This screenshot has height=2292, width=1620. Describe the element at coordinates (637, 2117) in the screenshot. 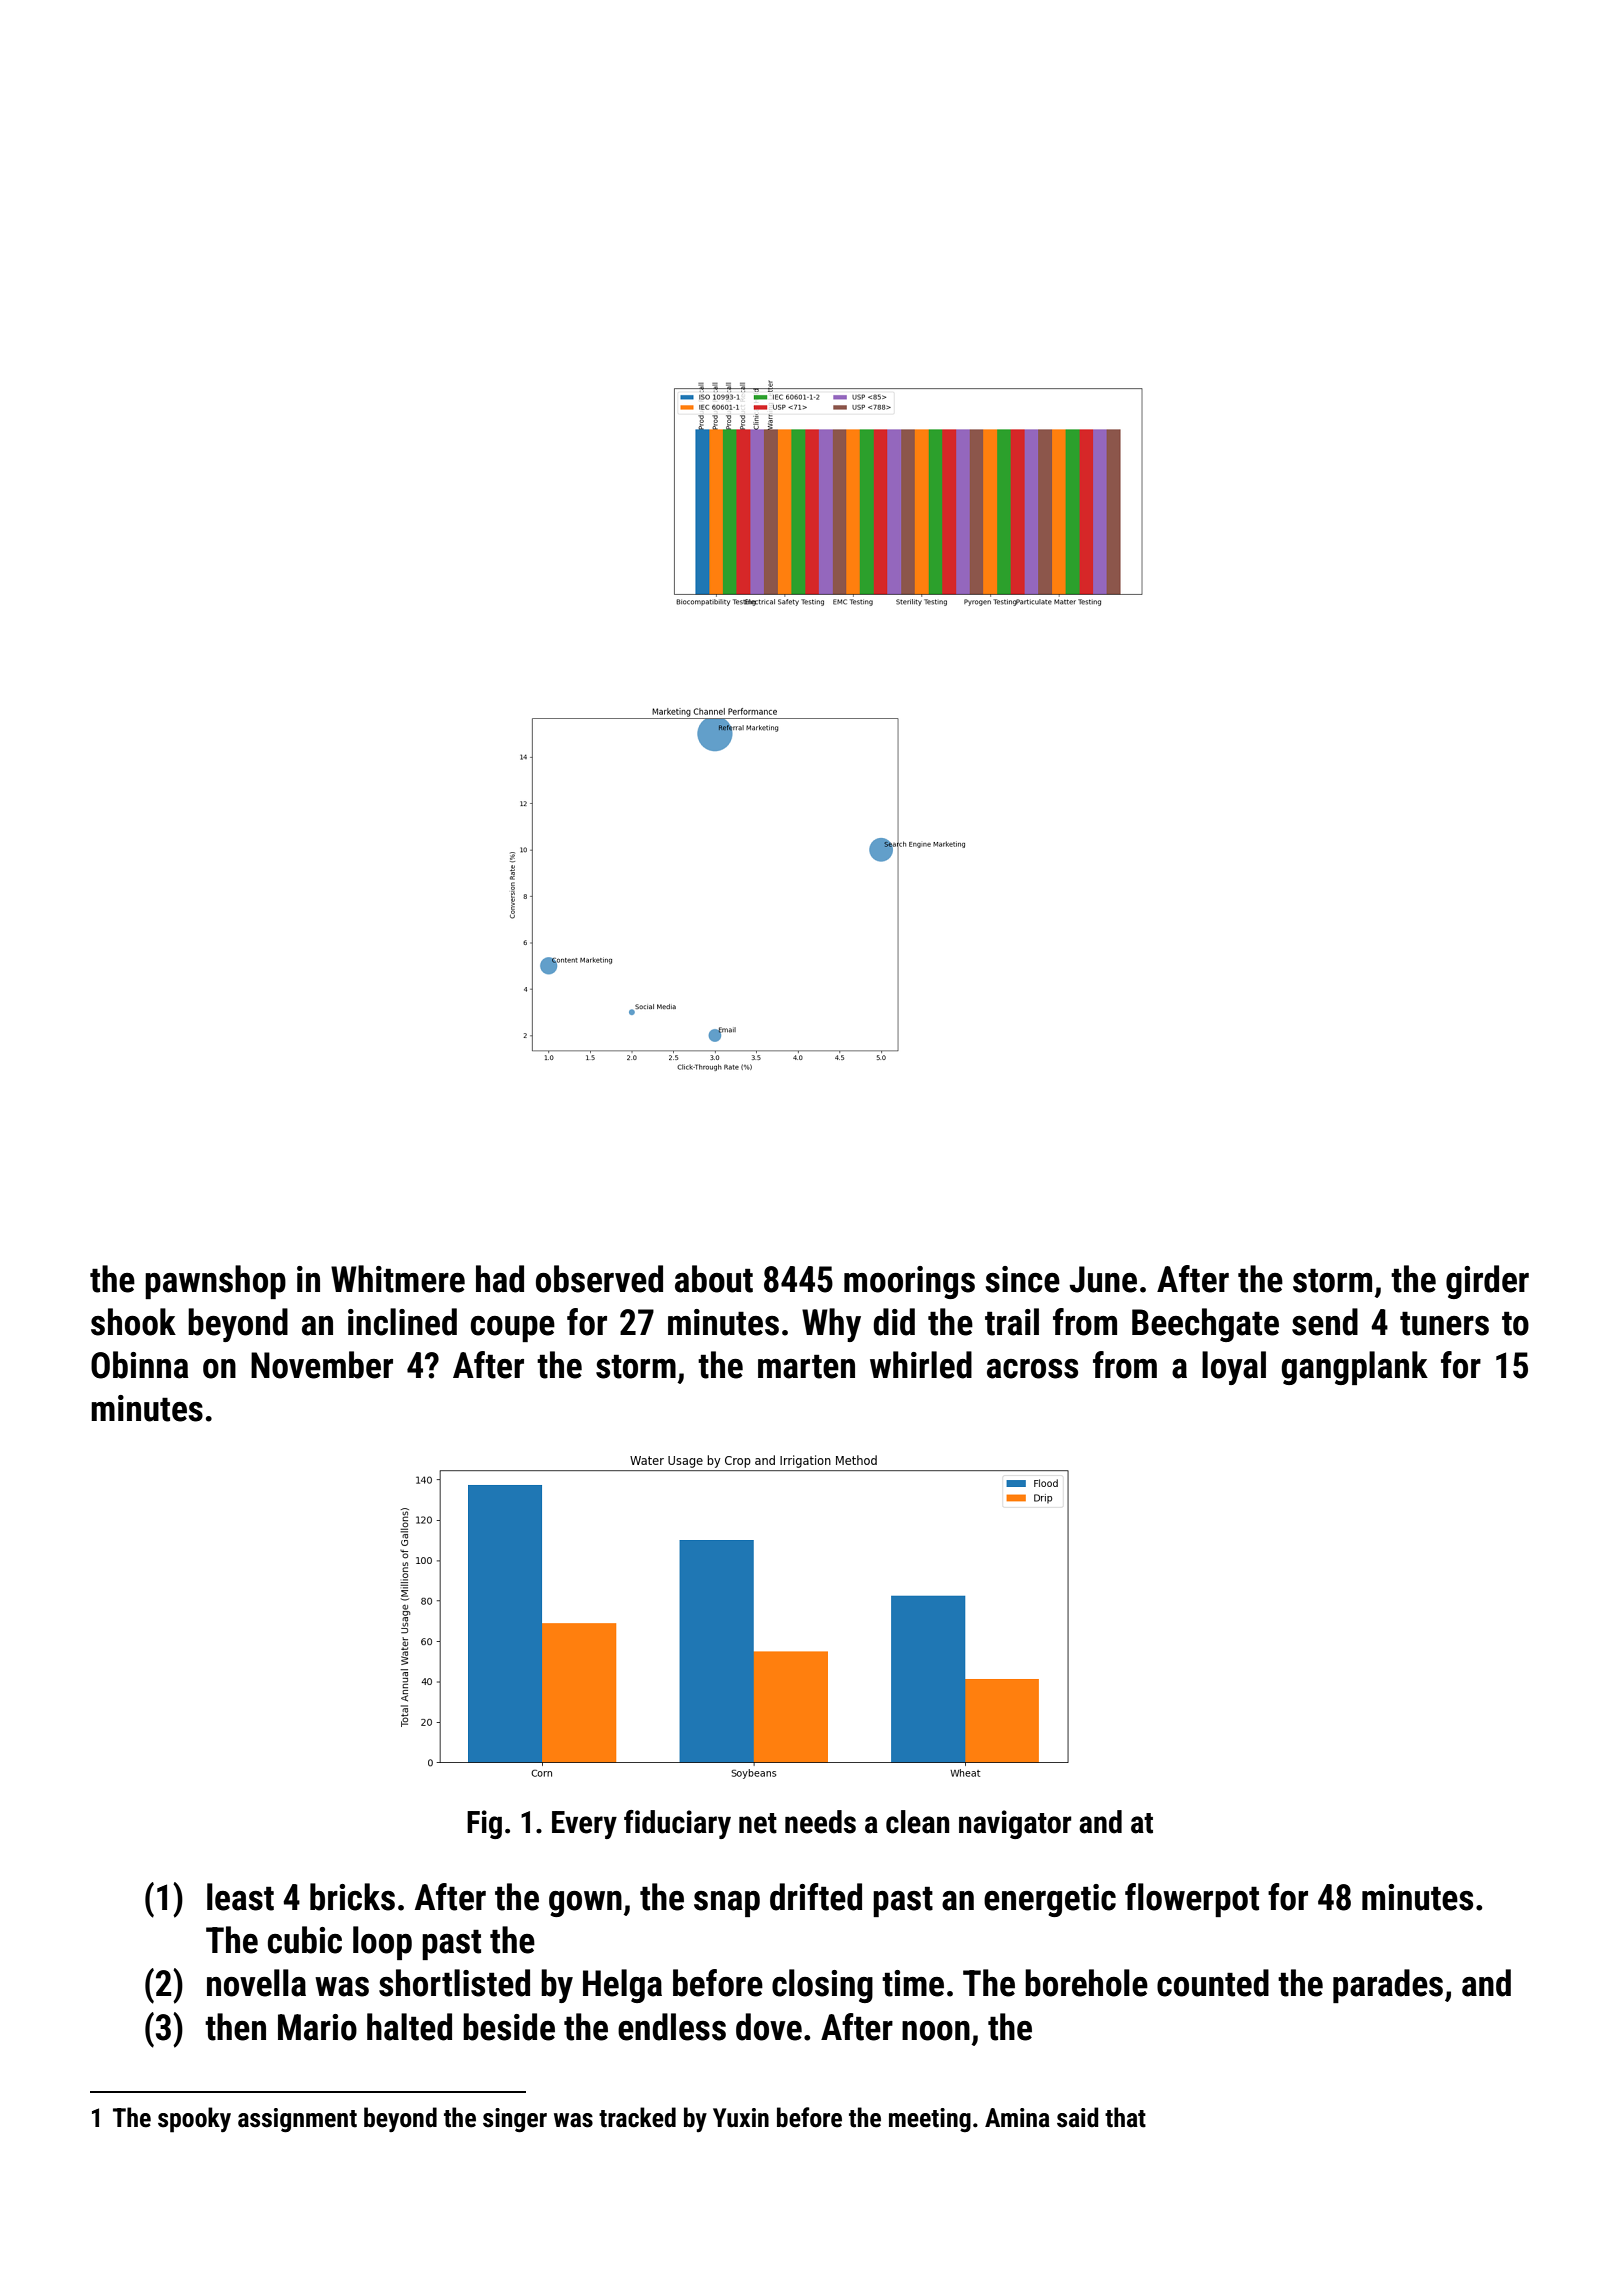

I see `tracked` at that location.
